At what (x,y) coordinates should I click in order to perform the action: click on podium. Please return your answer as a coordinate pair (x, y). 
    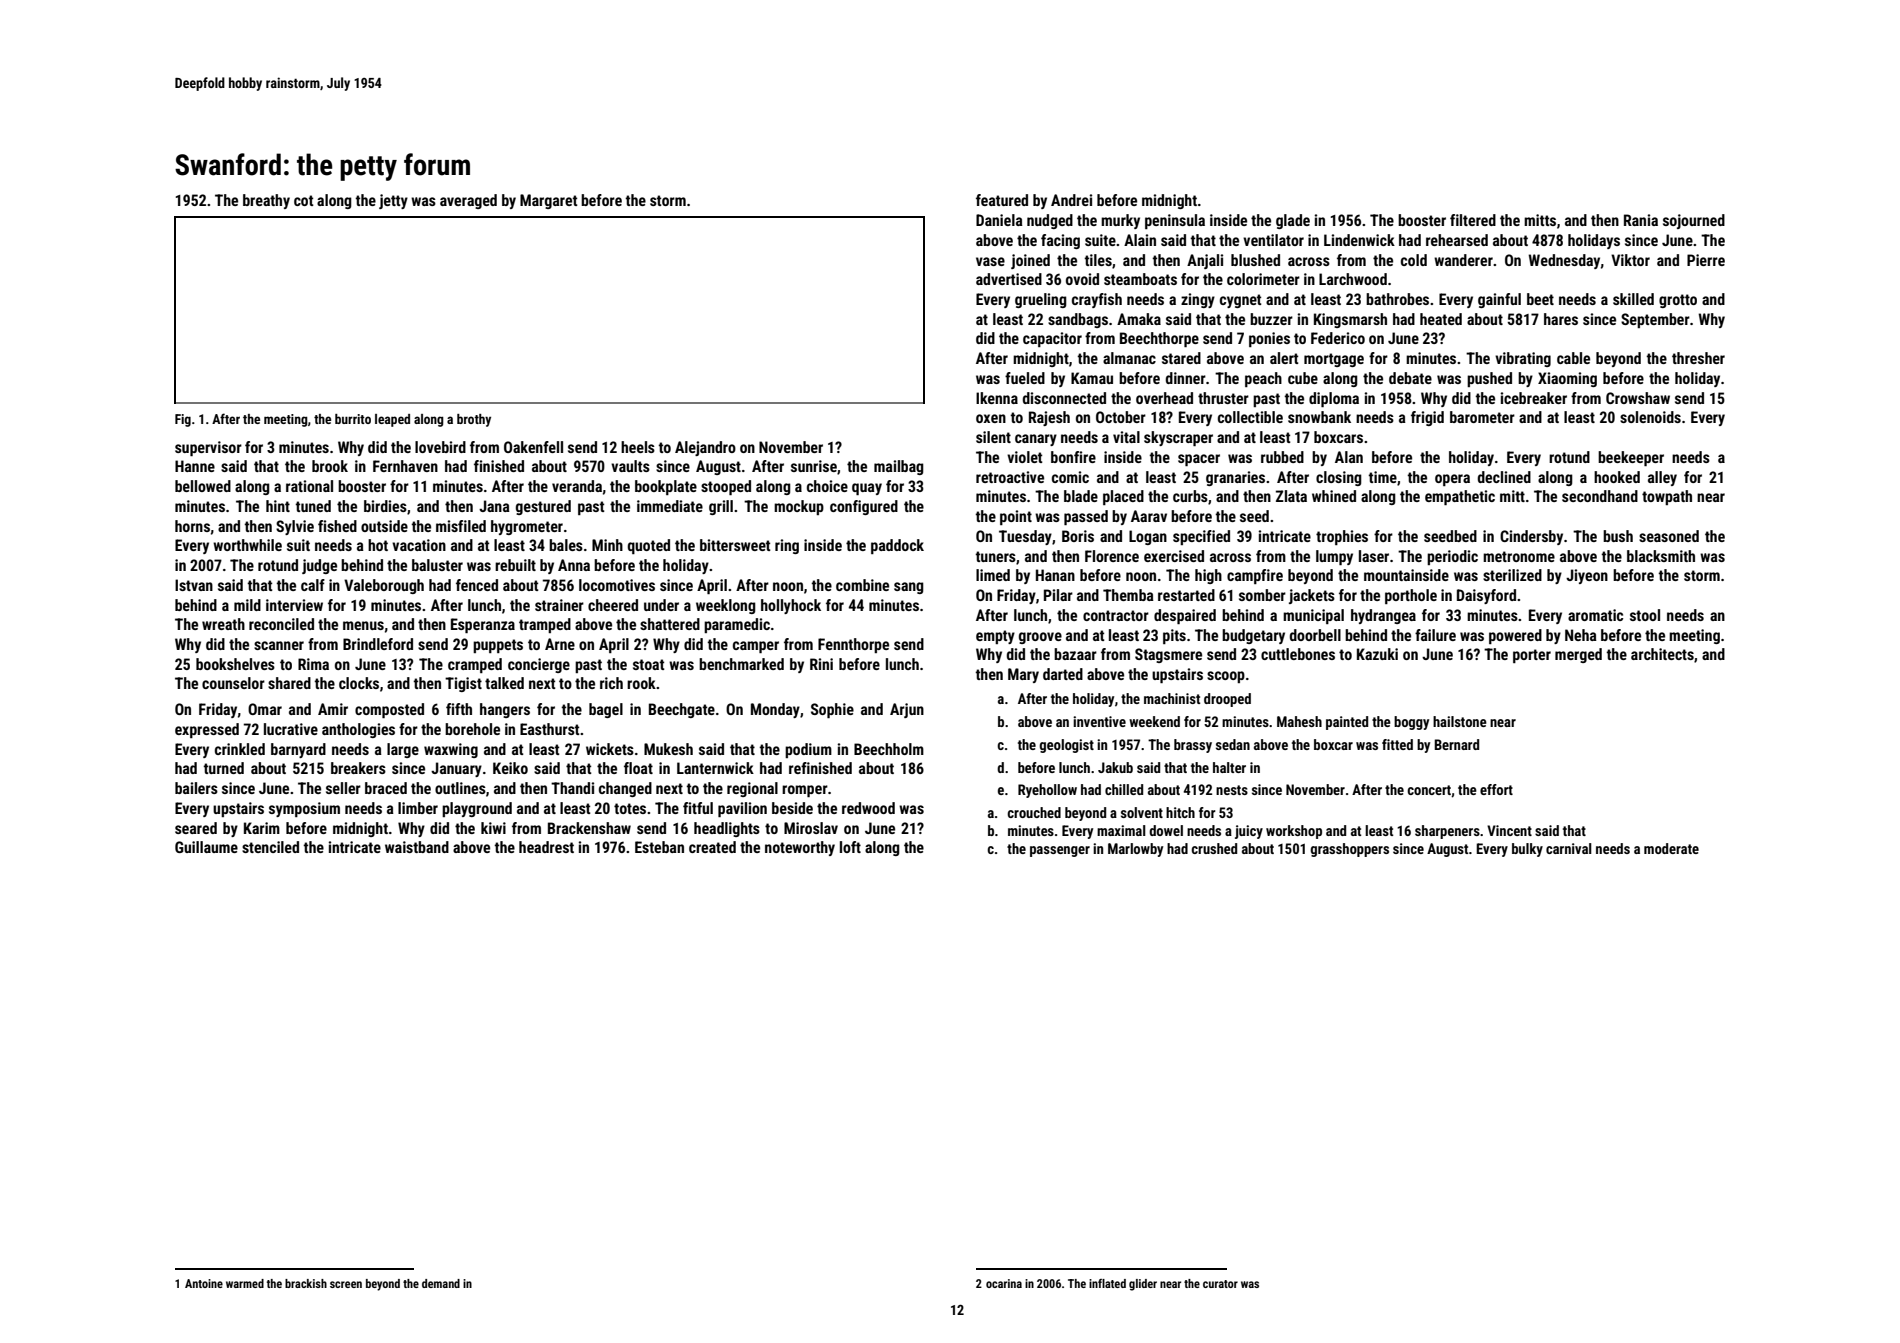
    Looking at the image, I should click on (808, 750).
